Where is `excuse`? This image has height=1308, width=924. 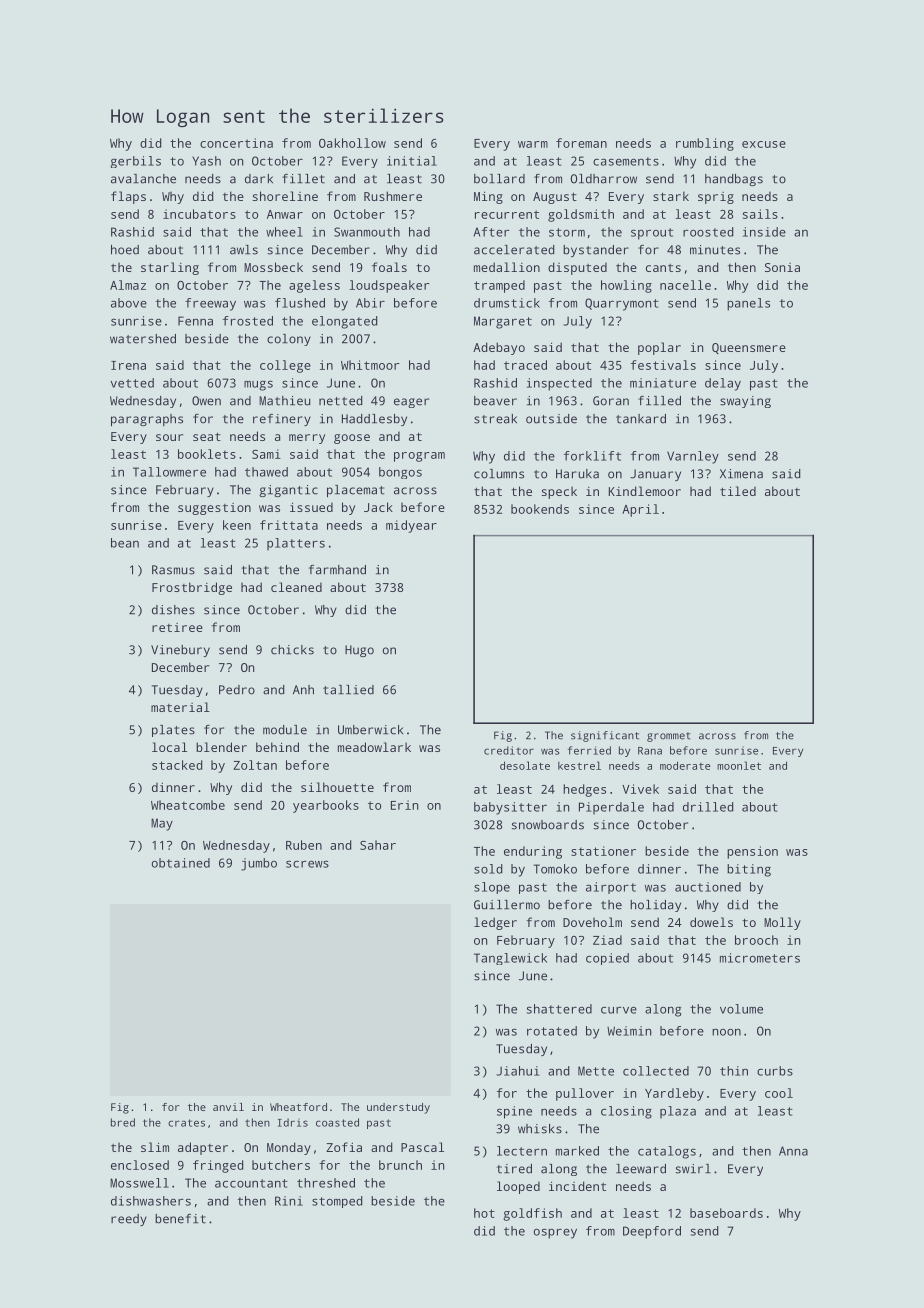 excuse is located at coordinates (764, 144).
